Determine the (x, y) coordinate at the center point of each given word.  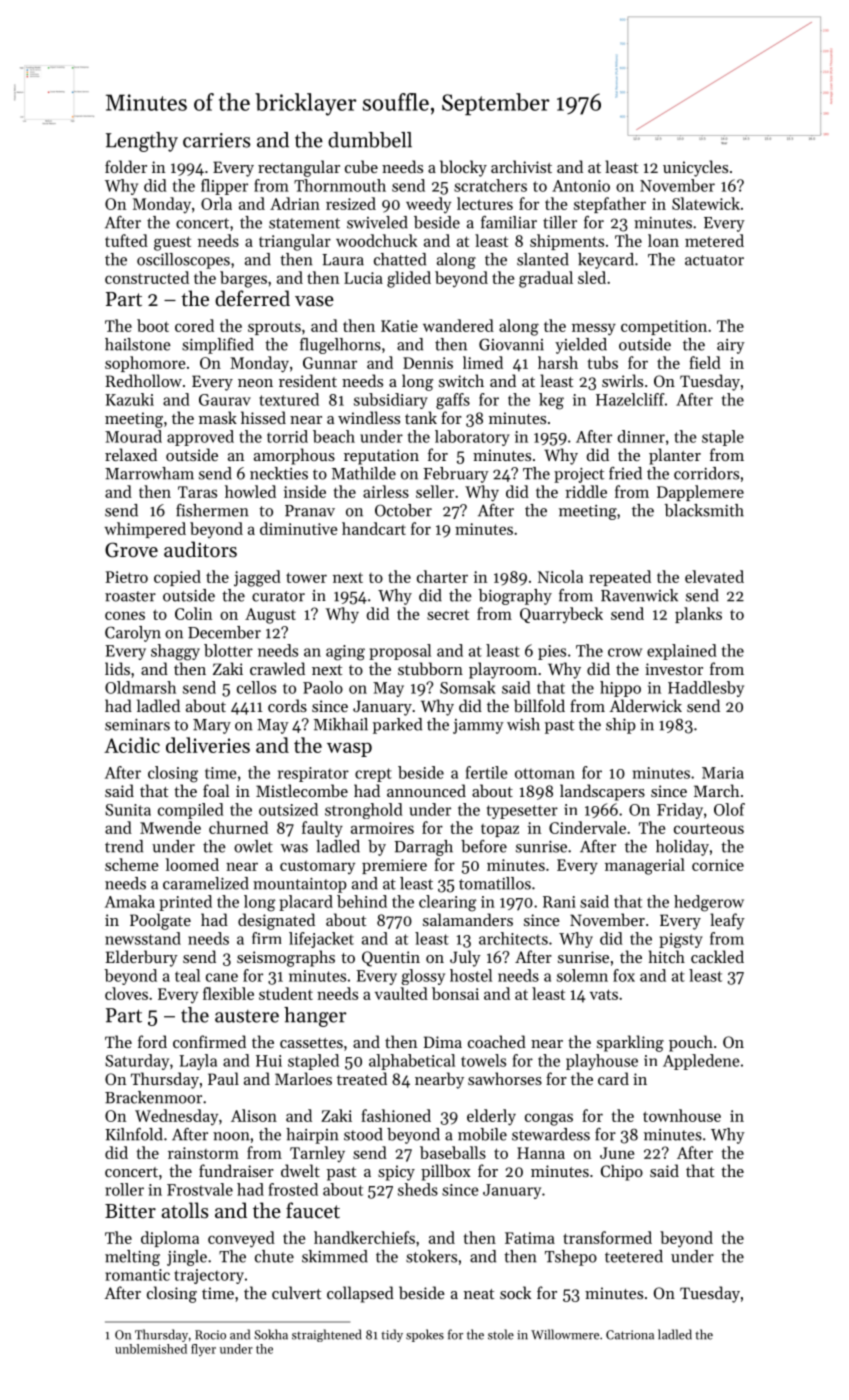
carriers (216, 140)
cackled (717, 956)
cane (222, 977)
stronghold (364, 811)
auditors (200, 549)
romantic (137, 1275)
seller (435, 491)
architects (513, 938)
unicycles (695, 168)
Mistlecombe (302, 790)
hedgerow (709, 903)
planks (698, 615)
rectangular (299, 168)
